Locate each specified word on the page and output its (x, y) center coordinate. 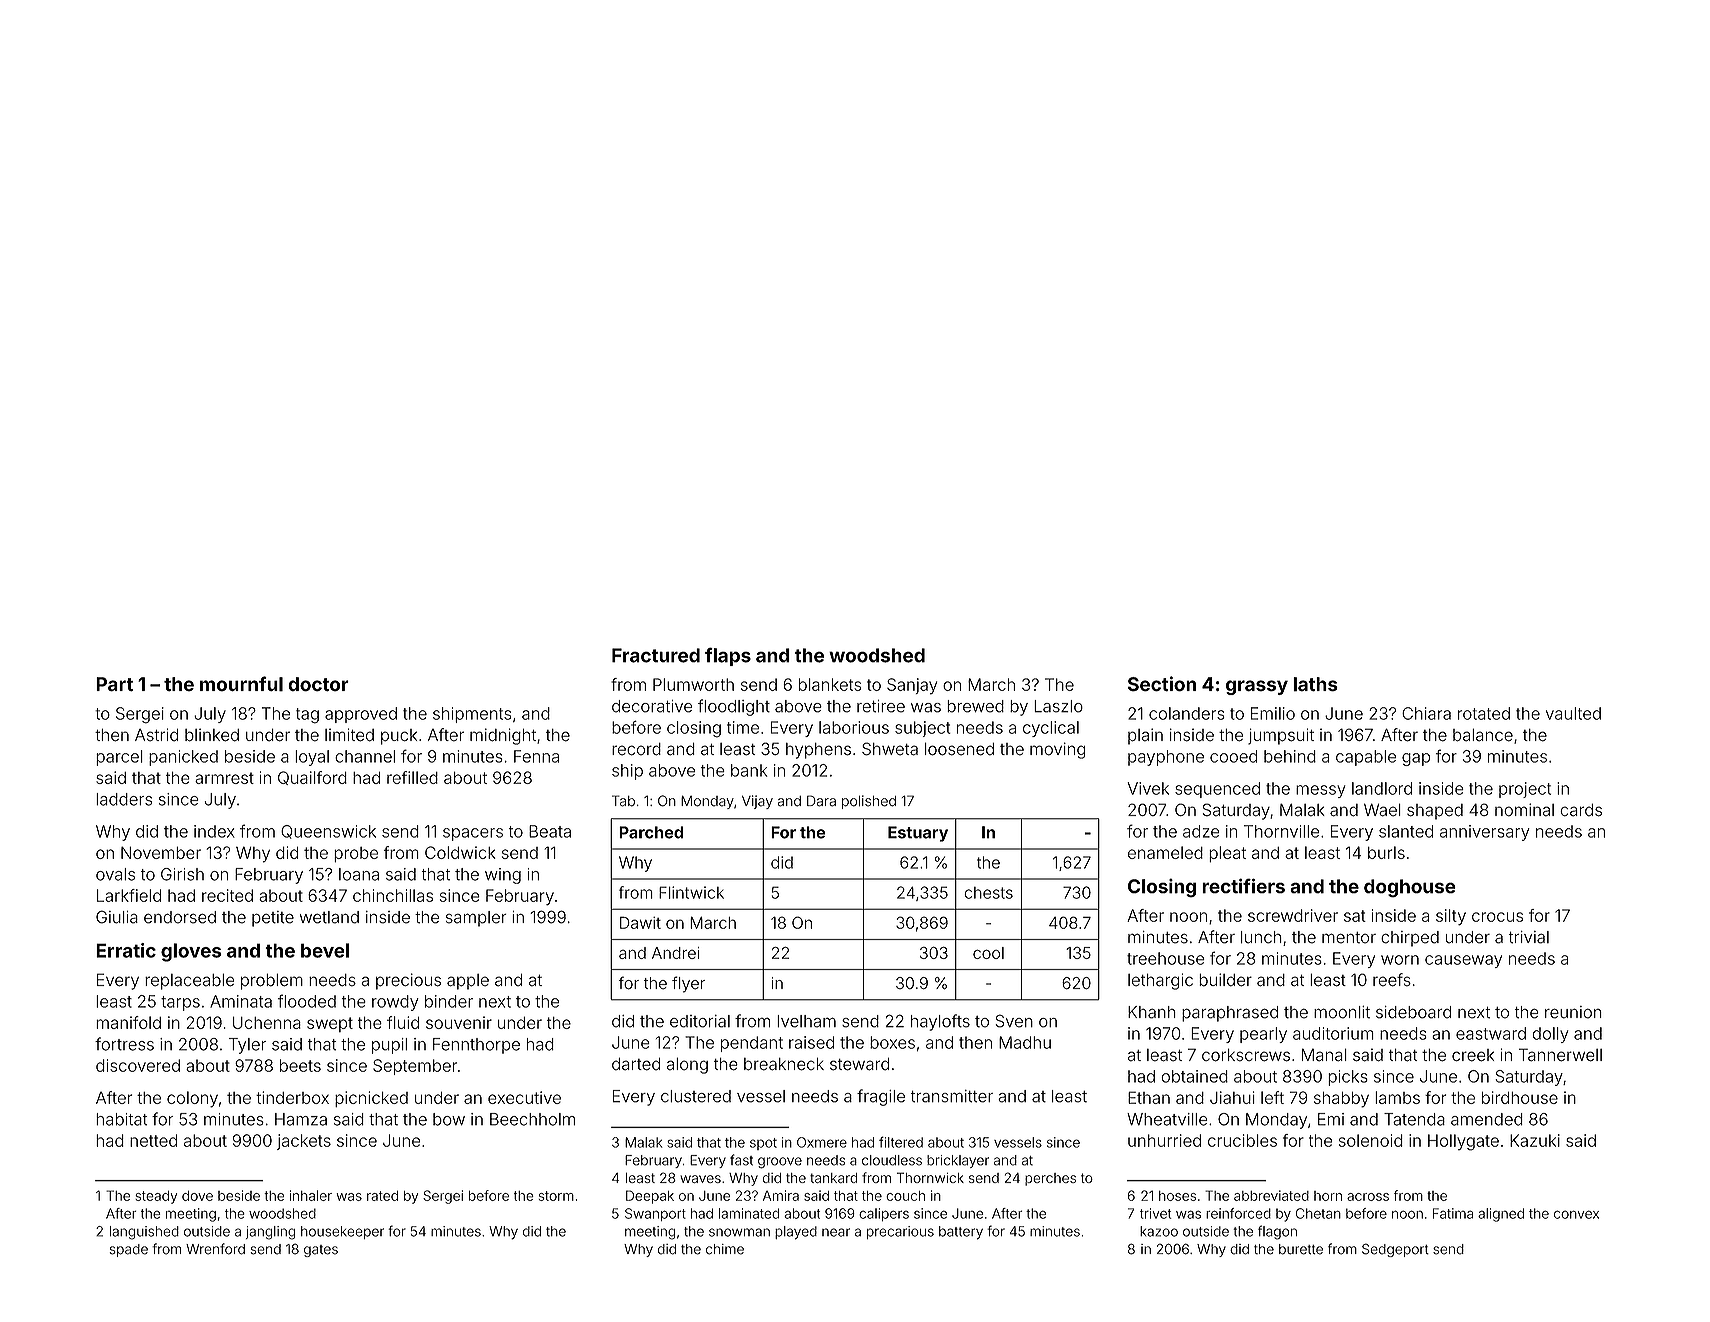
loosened (959, 749)
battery (961, 1233)
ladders (124, 799)
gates (321, 1251)
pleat (1227, 854)
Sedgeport (1395, 1250)
